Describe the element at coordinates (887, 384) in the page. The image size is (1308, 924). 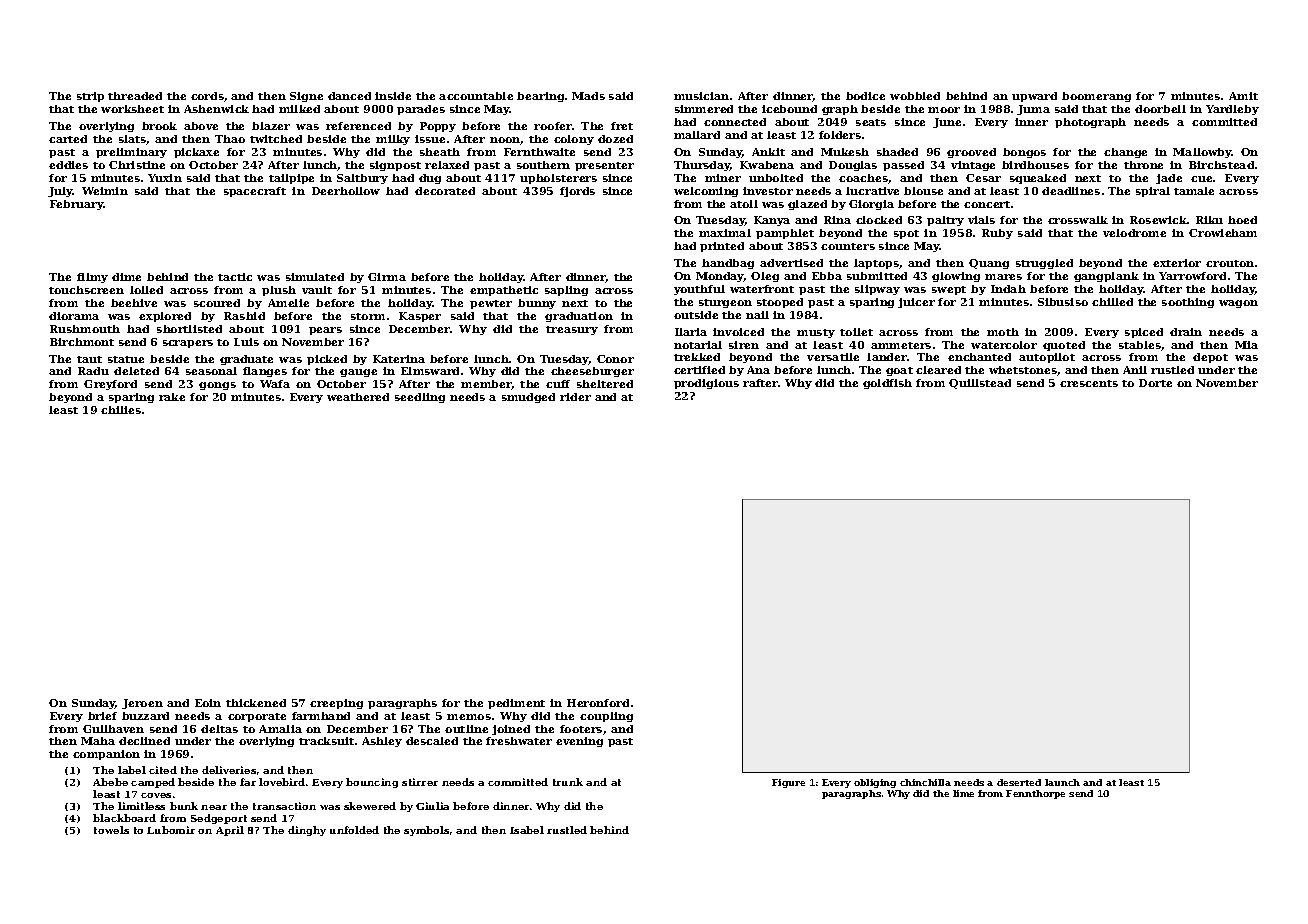
I see `goldfish` at that location.
